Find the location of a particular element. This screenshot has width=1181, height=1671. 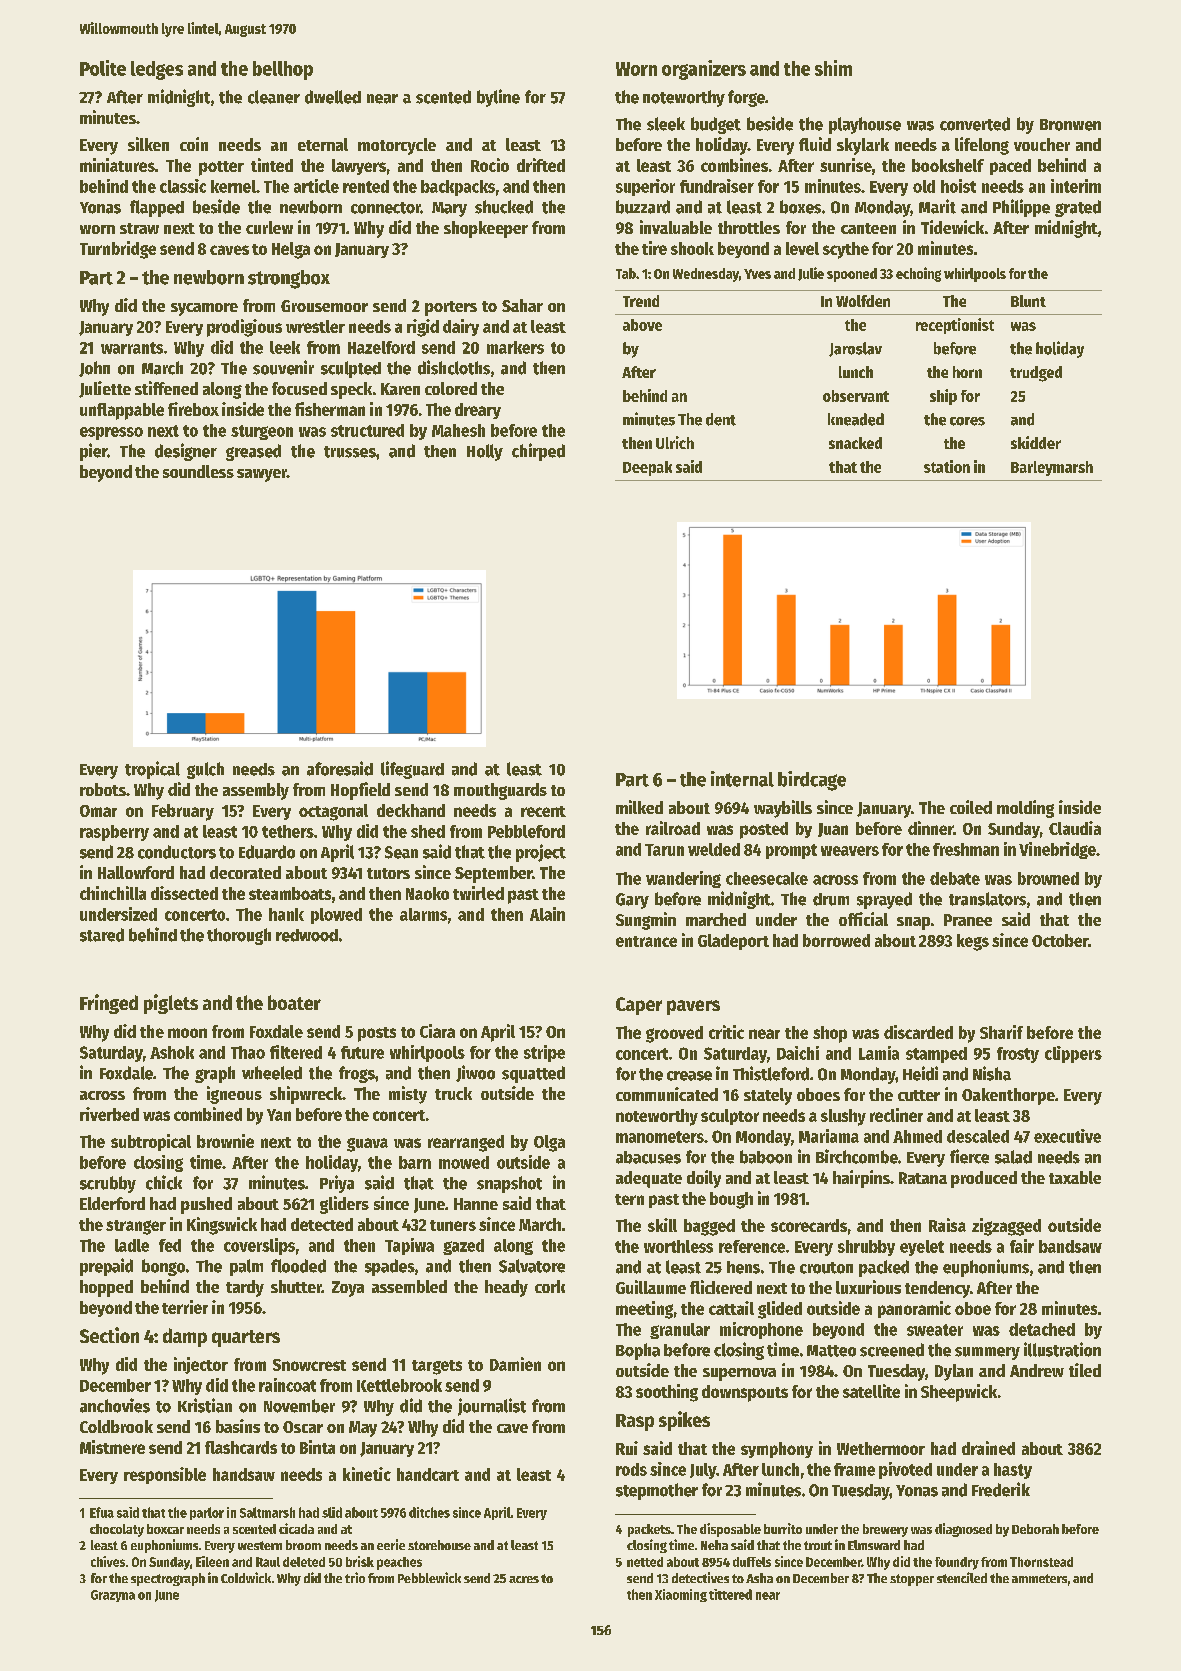

stared is located at coordinates (102, 935).
